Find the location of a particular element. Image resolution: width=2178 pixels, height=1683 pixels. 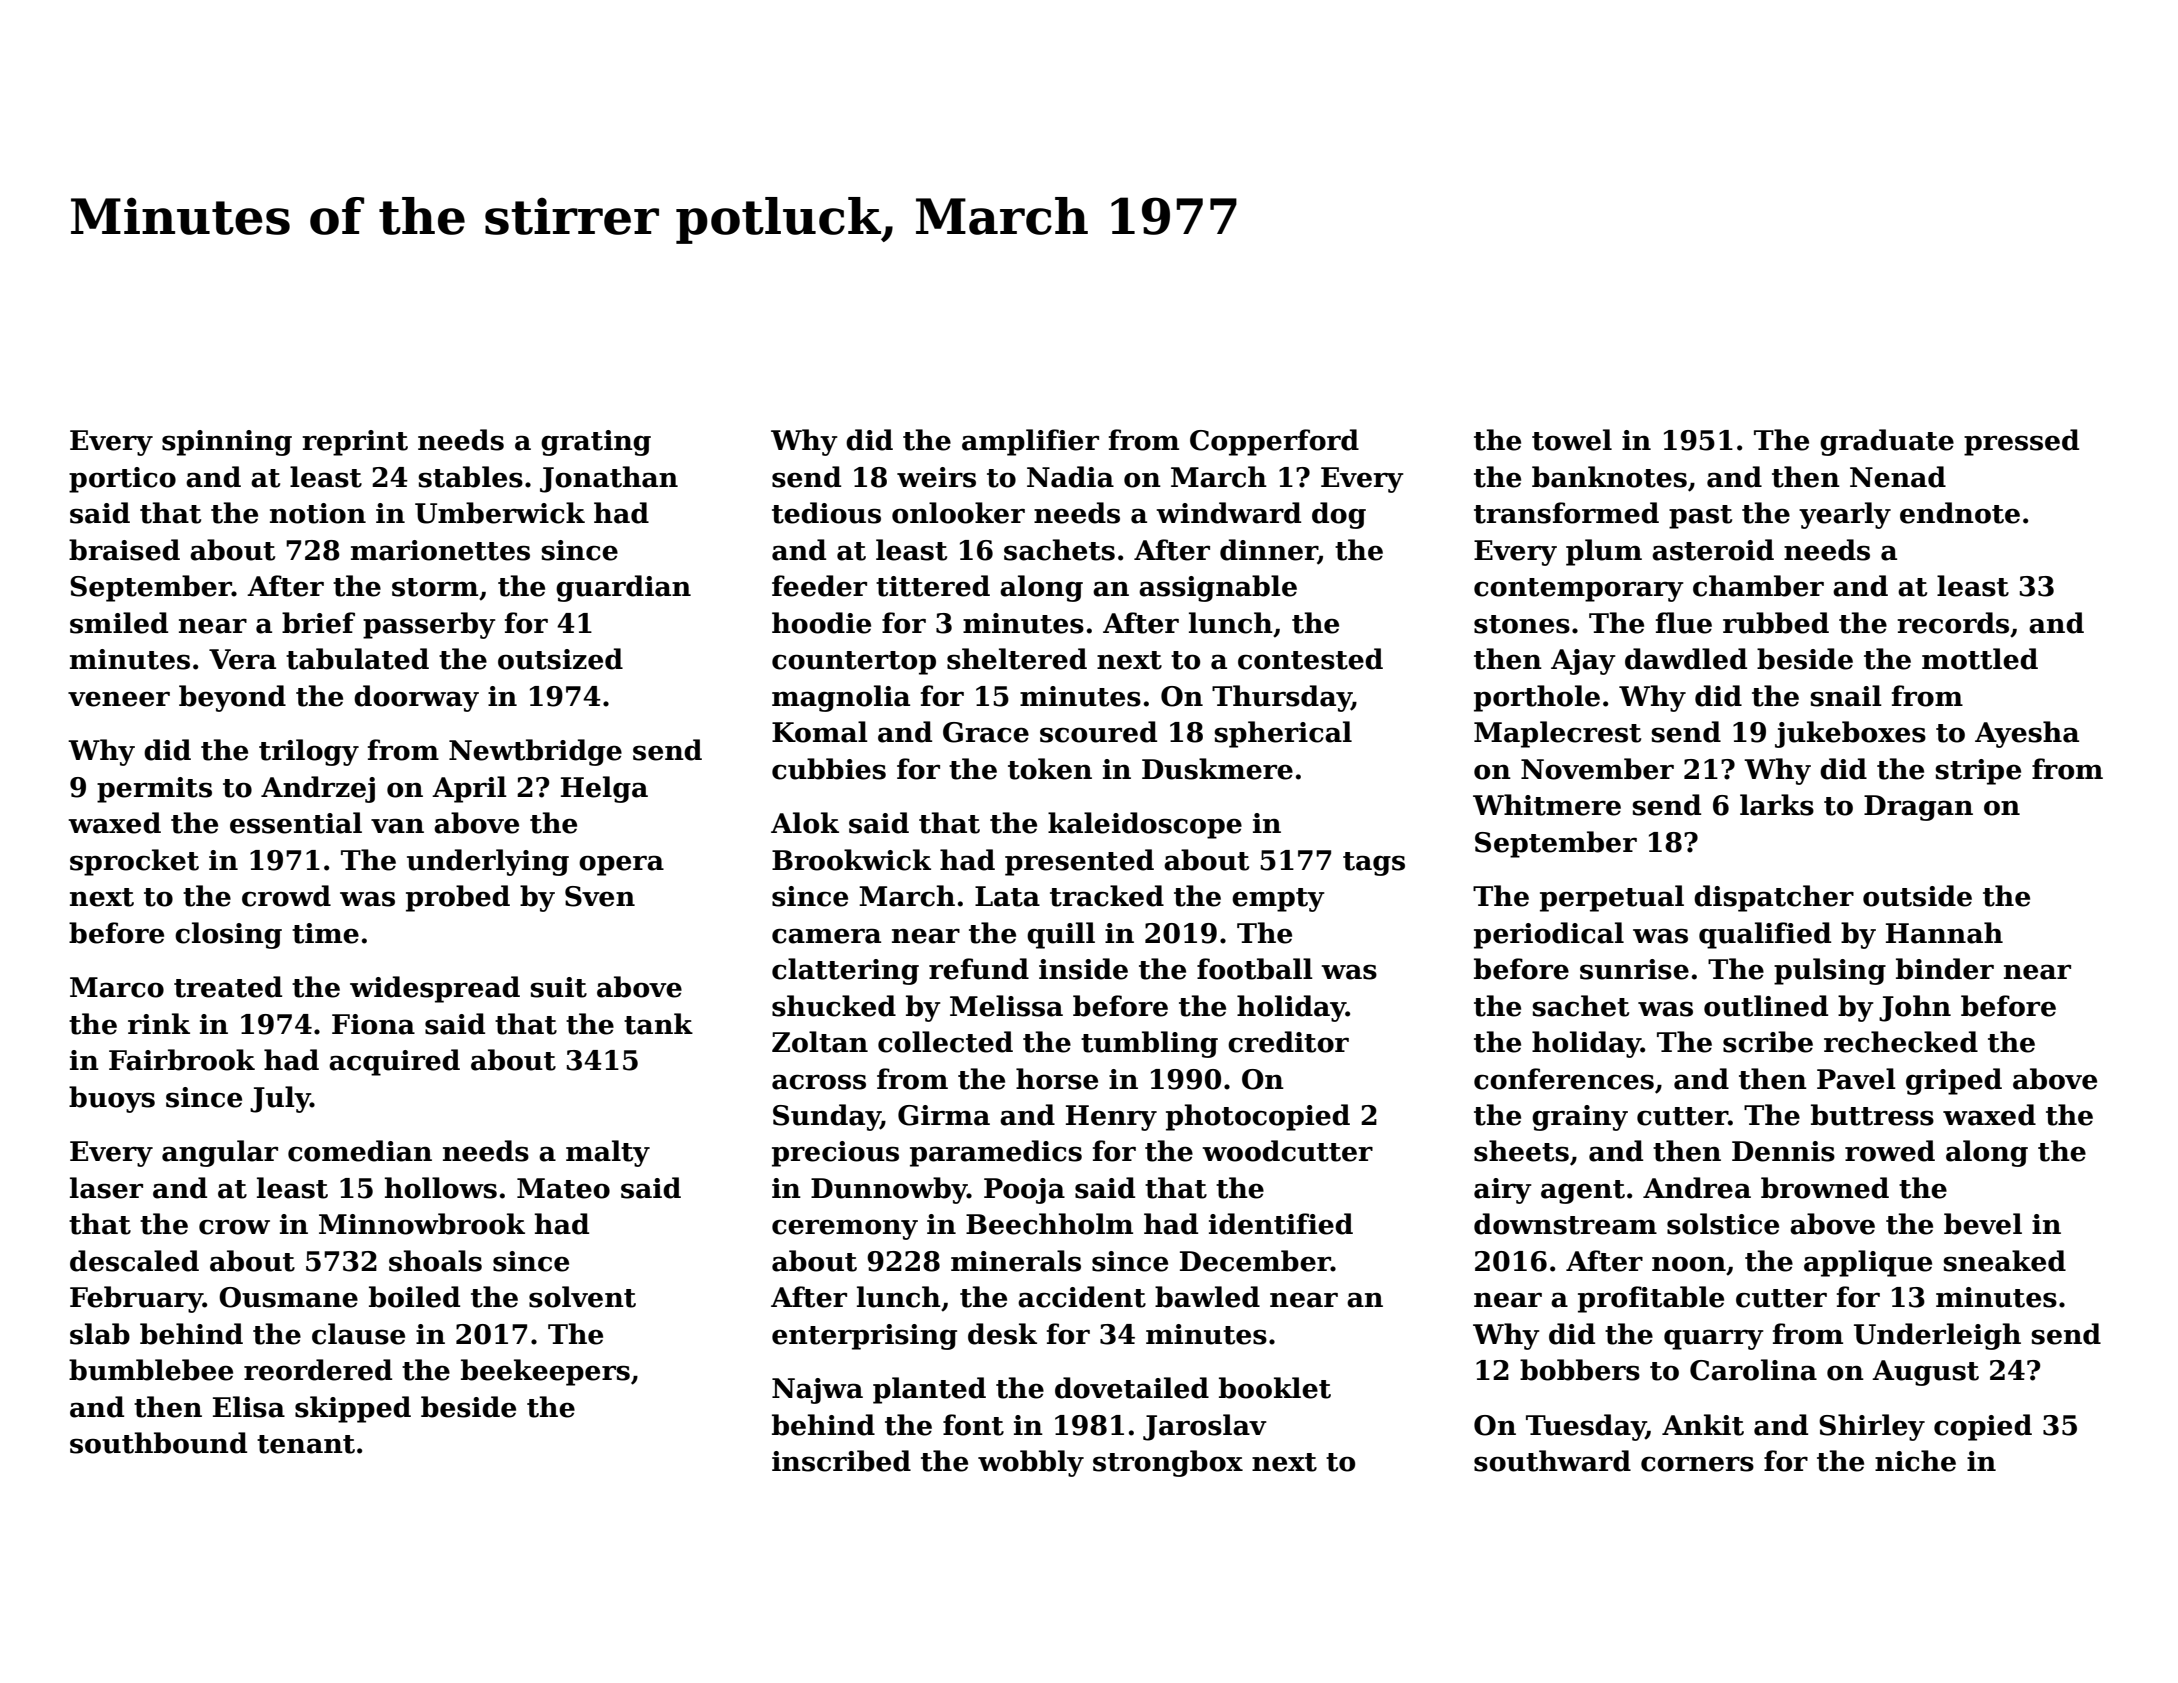

Copperford is located at coordinates (1274, 442).
